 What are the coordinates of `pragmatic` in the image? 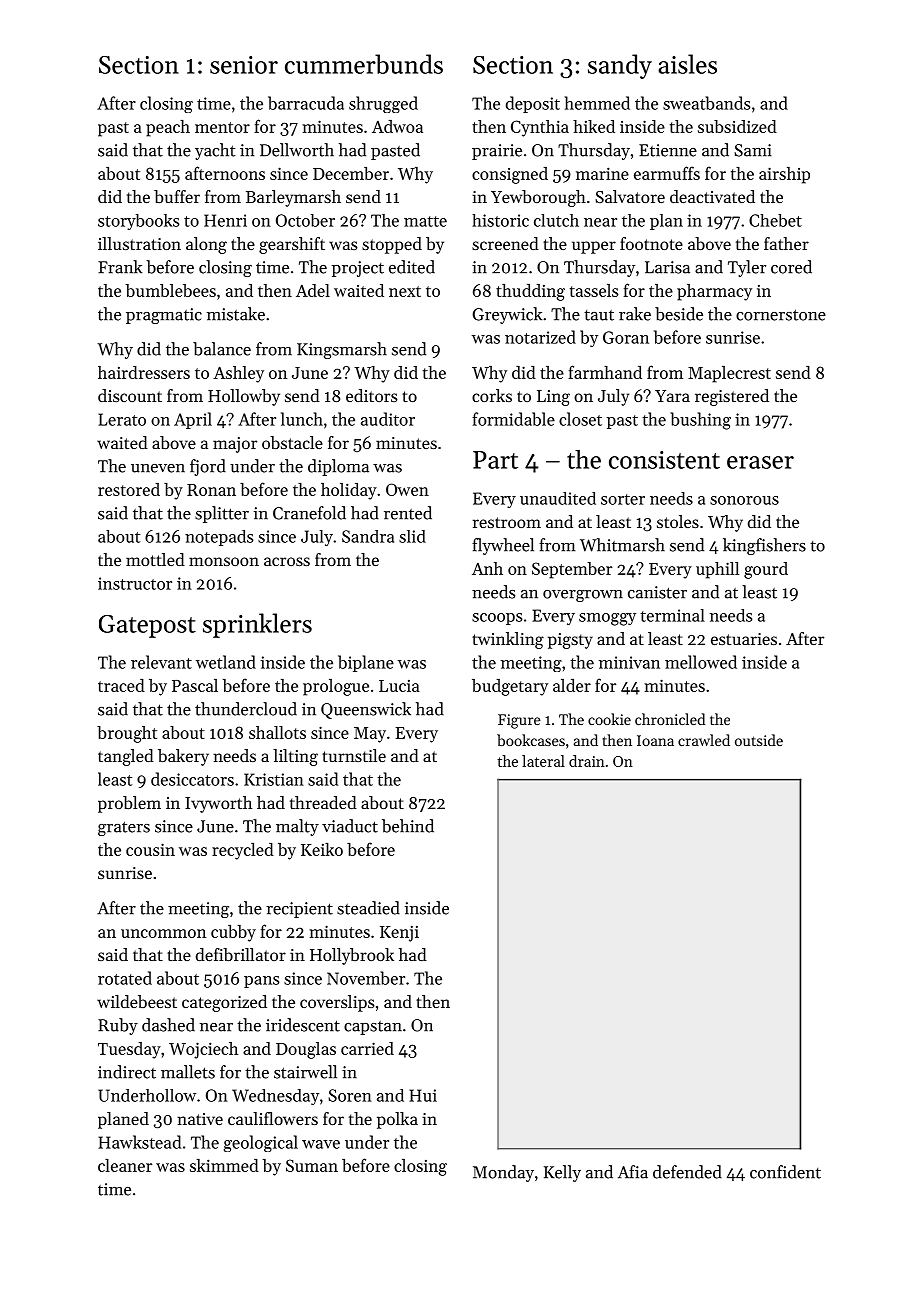 It's located at (164, 316).
